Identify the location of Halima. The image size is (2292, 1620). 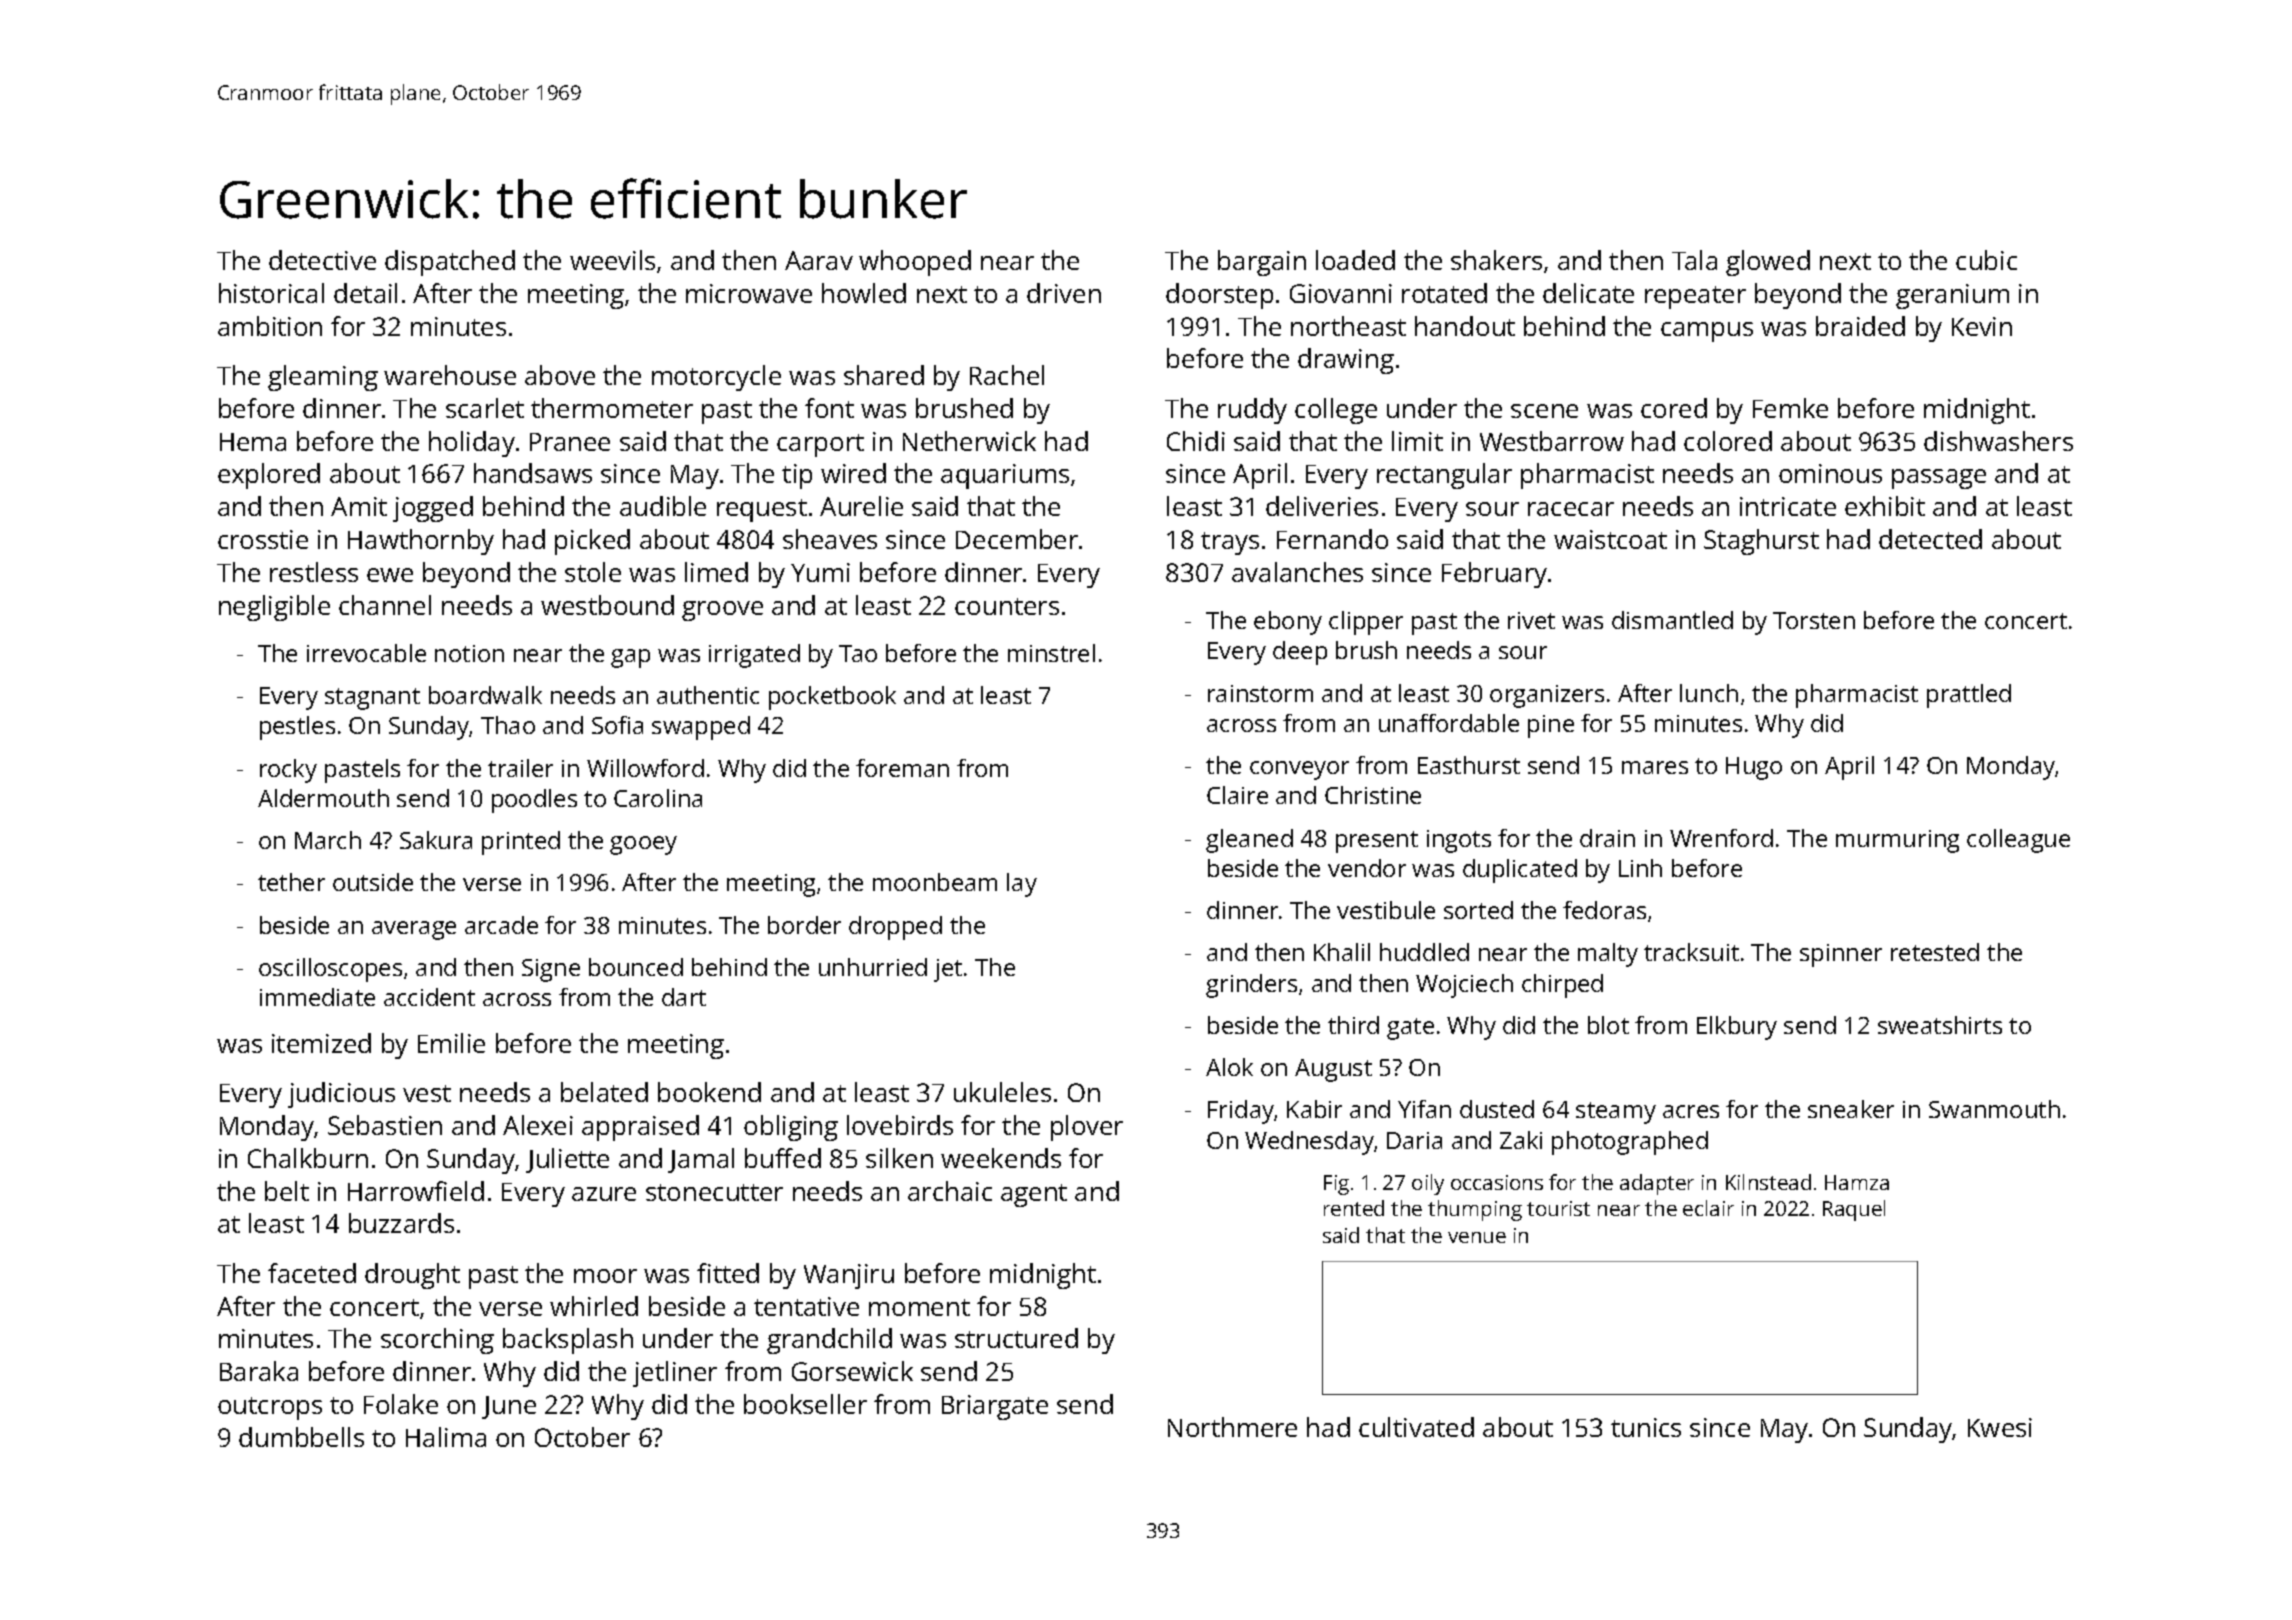
(446, 1437).
